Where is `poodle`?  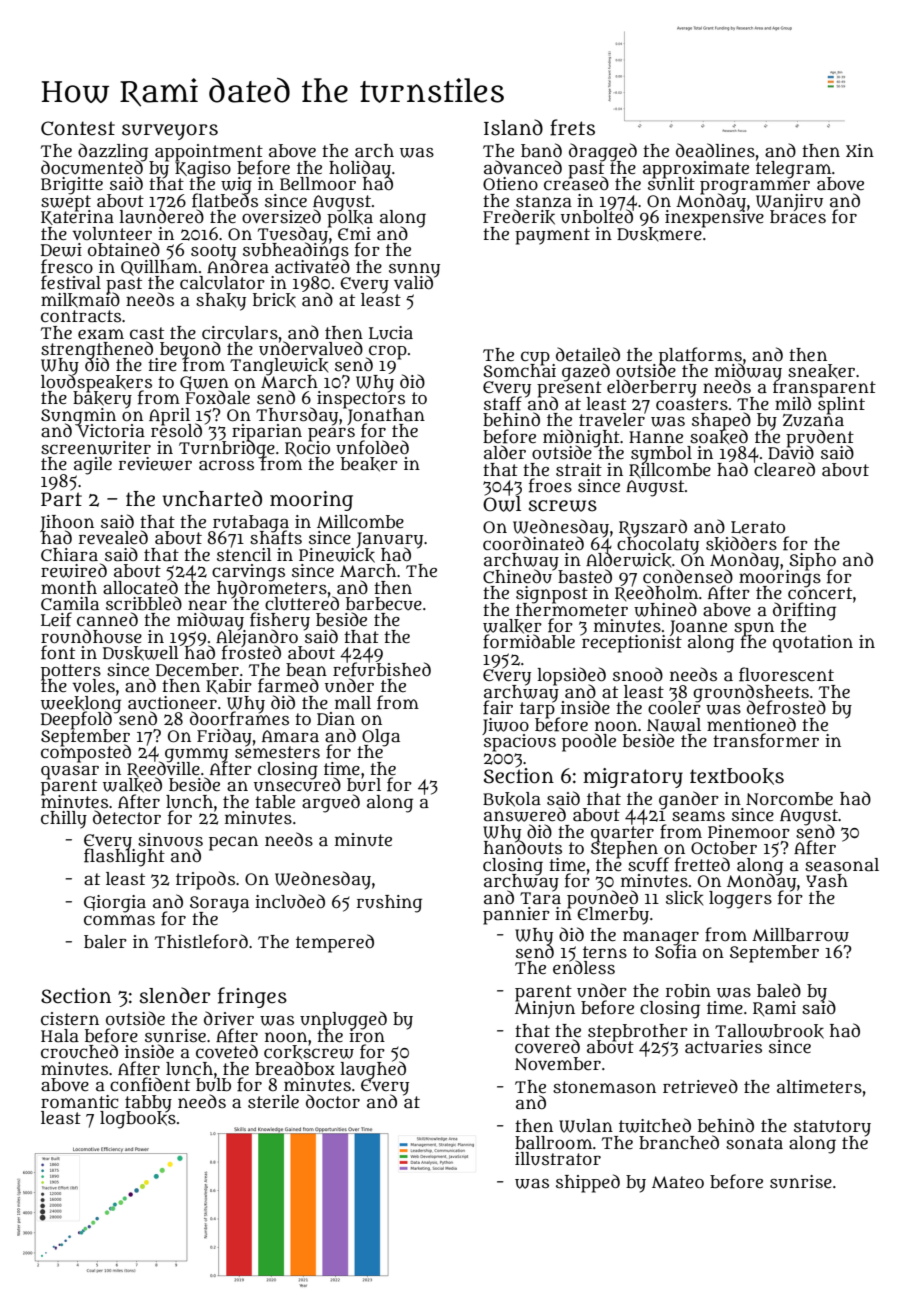 poodle is located at coordinates (589, 742).
